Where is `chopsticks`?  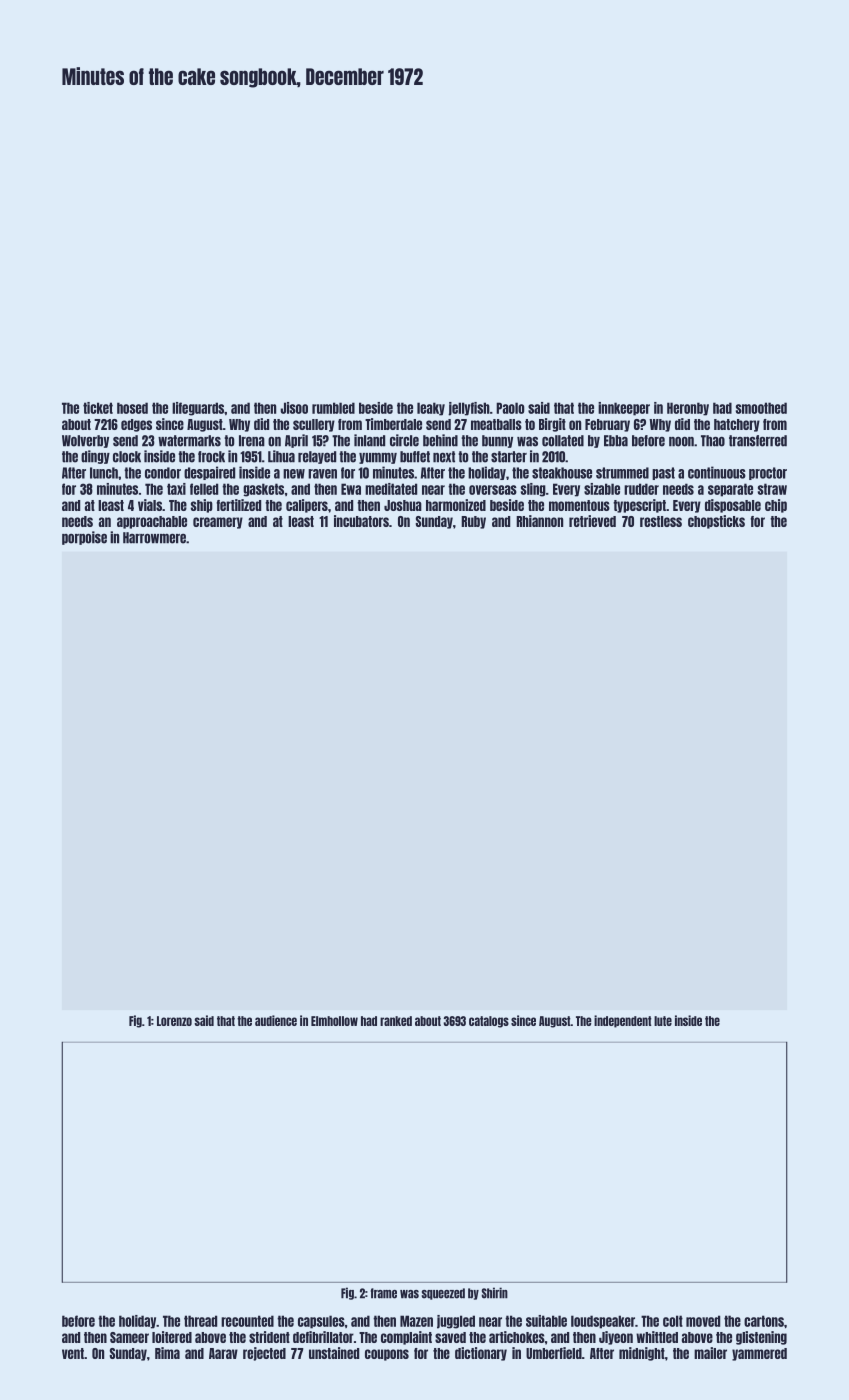 chopsticks is located at coordinates (716, 522).
